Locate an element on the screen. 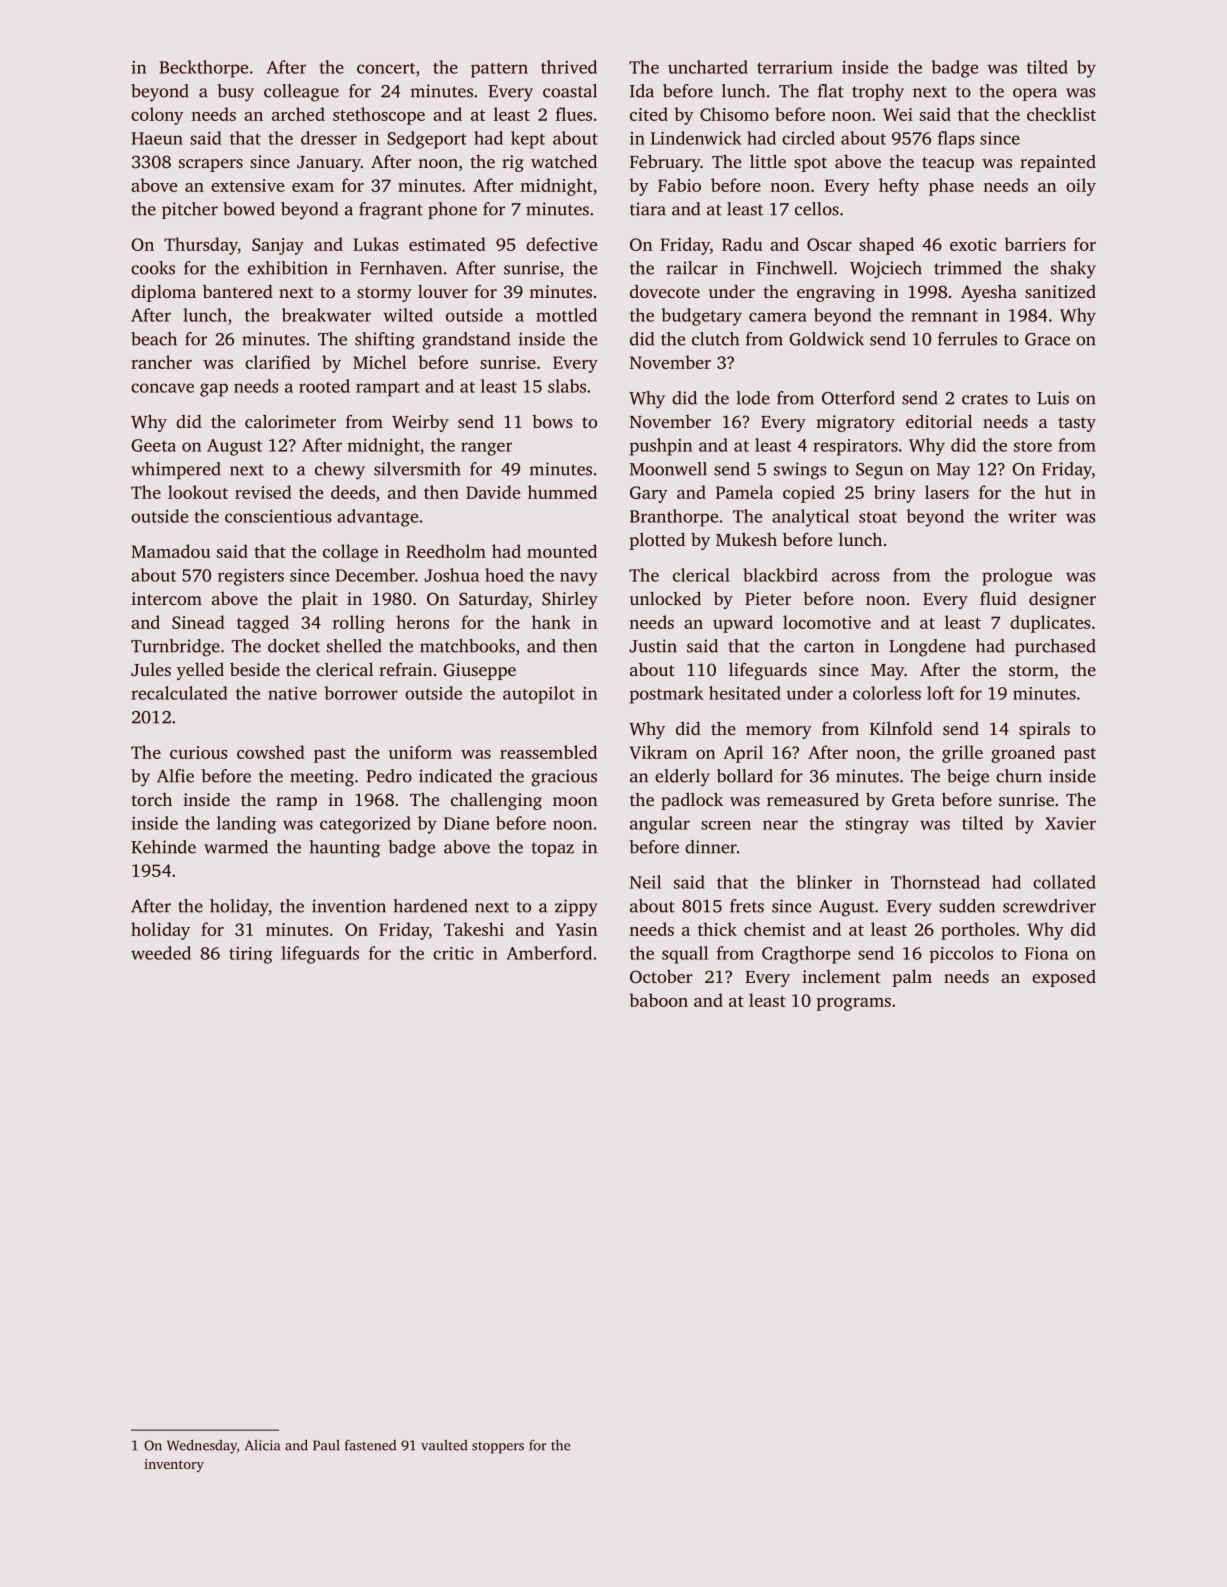 This screenshot has width=1227, height=1587. tiring is located at coordinates (251, 955).
